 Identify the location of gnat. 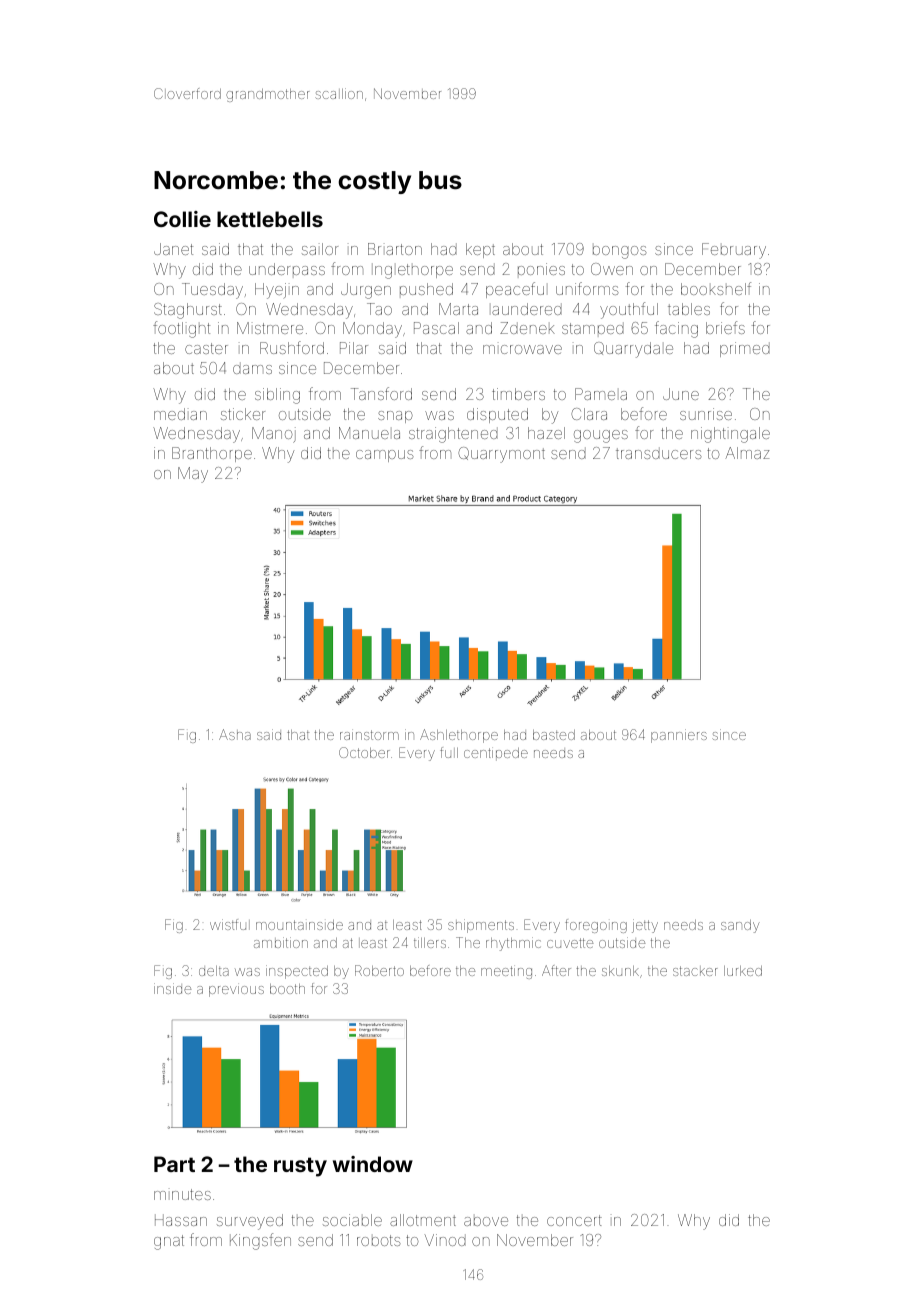
(169, 1242).
